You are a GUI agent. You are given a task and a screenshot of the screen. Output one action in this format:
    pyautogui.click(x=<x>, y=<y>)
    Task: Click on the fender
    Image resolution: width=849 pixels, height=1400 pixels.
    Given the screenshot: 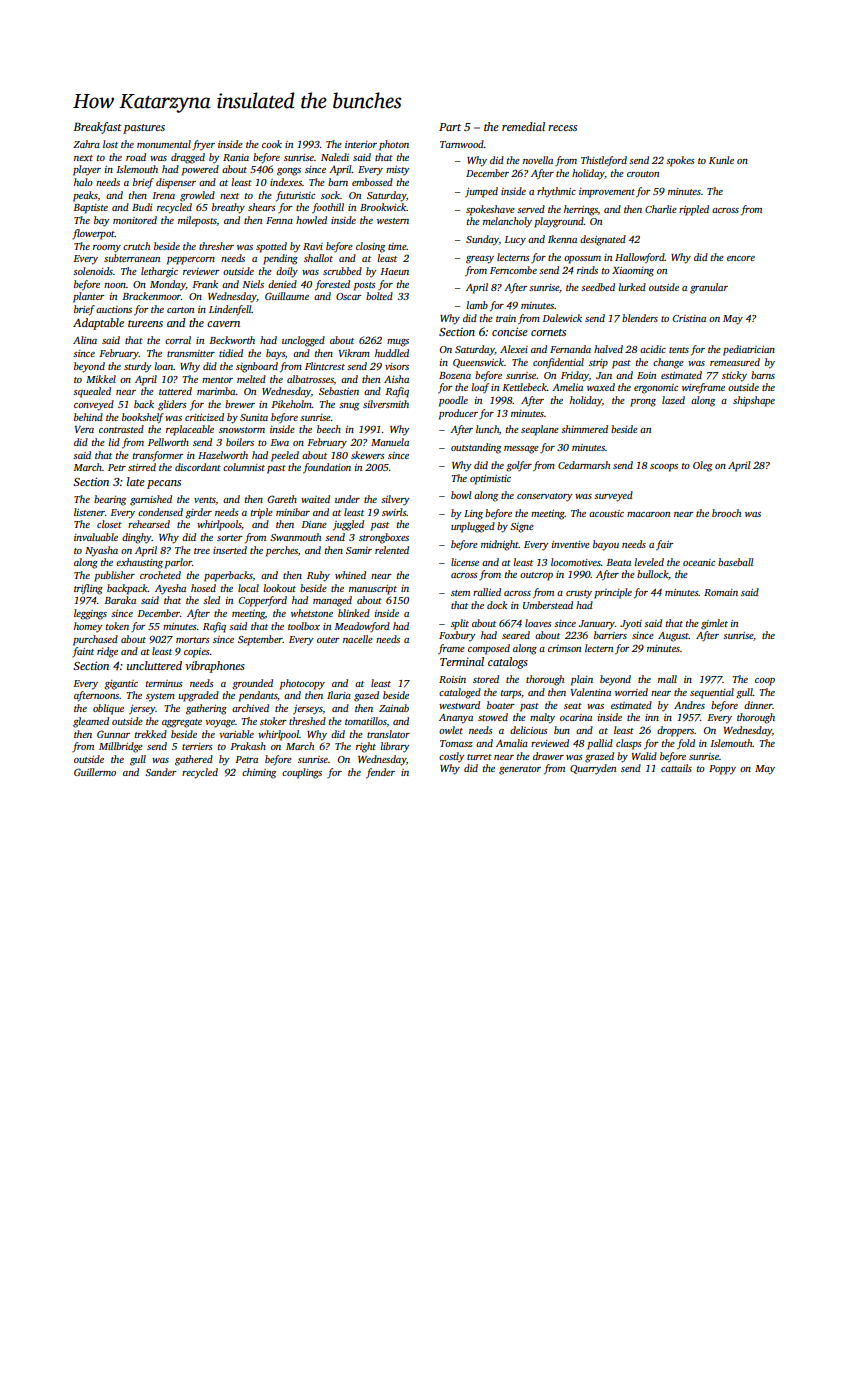 What is the action you would take?
    pyautogui.click(x=380, y=773)
